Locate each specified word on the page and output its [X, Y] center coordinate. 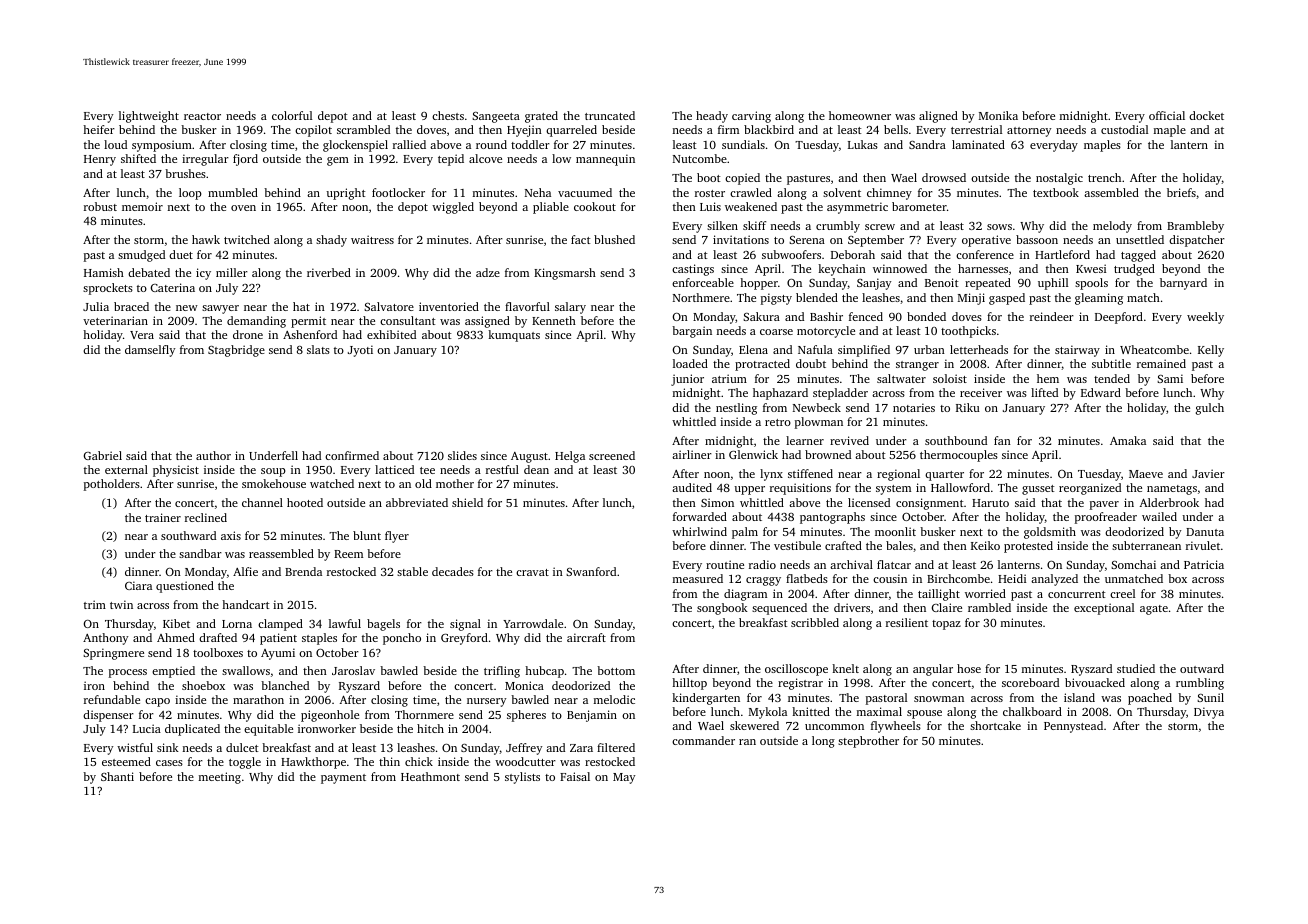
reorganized [1090, 489]
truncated [610, 115]
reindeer [1052, 316]
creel [1122, 593]
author [213, 455]
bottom [616, 670]
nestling [736, 409]
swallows [246, 670]
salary [570, 308]
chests [448, 115]
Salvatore [389, 306]
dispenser [108, 716]
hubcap [544, 672]
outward [1202, 668]
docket [1206, 115]
